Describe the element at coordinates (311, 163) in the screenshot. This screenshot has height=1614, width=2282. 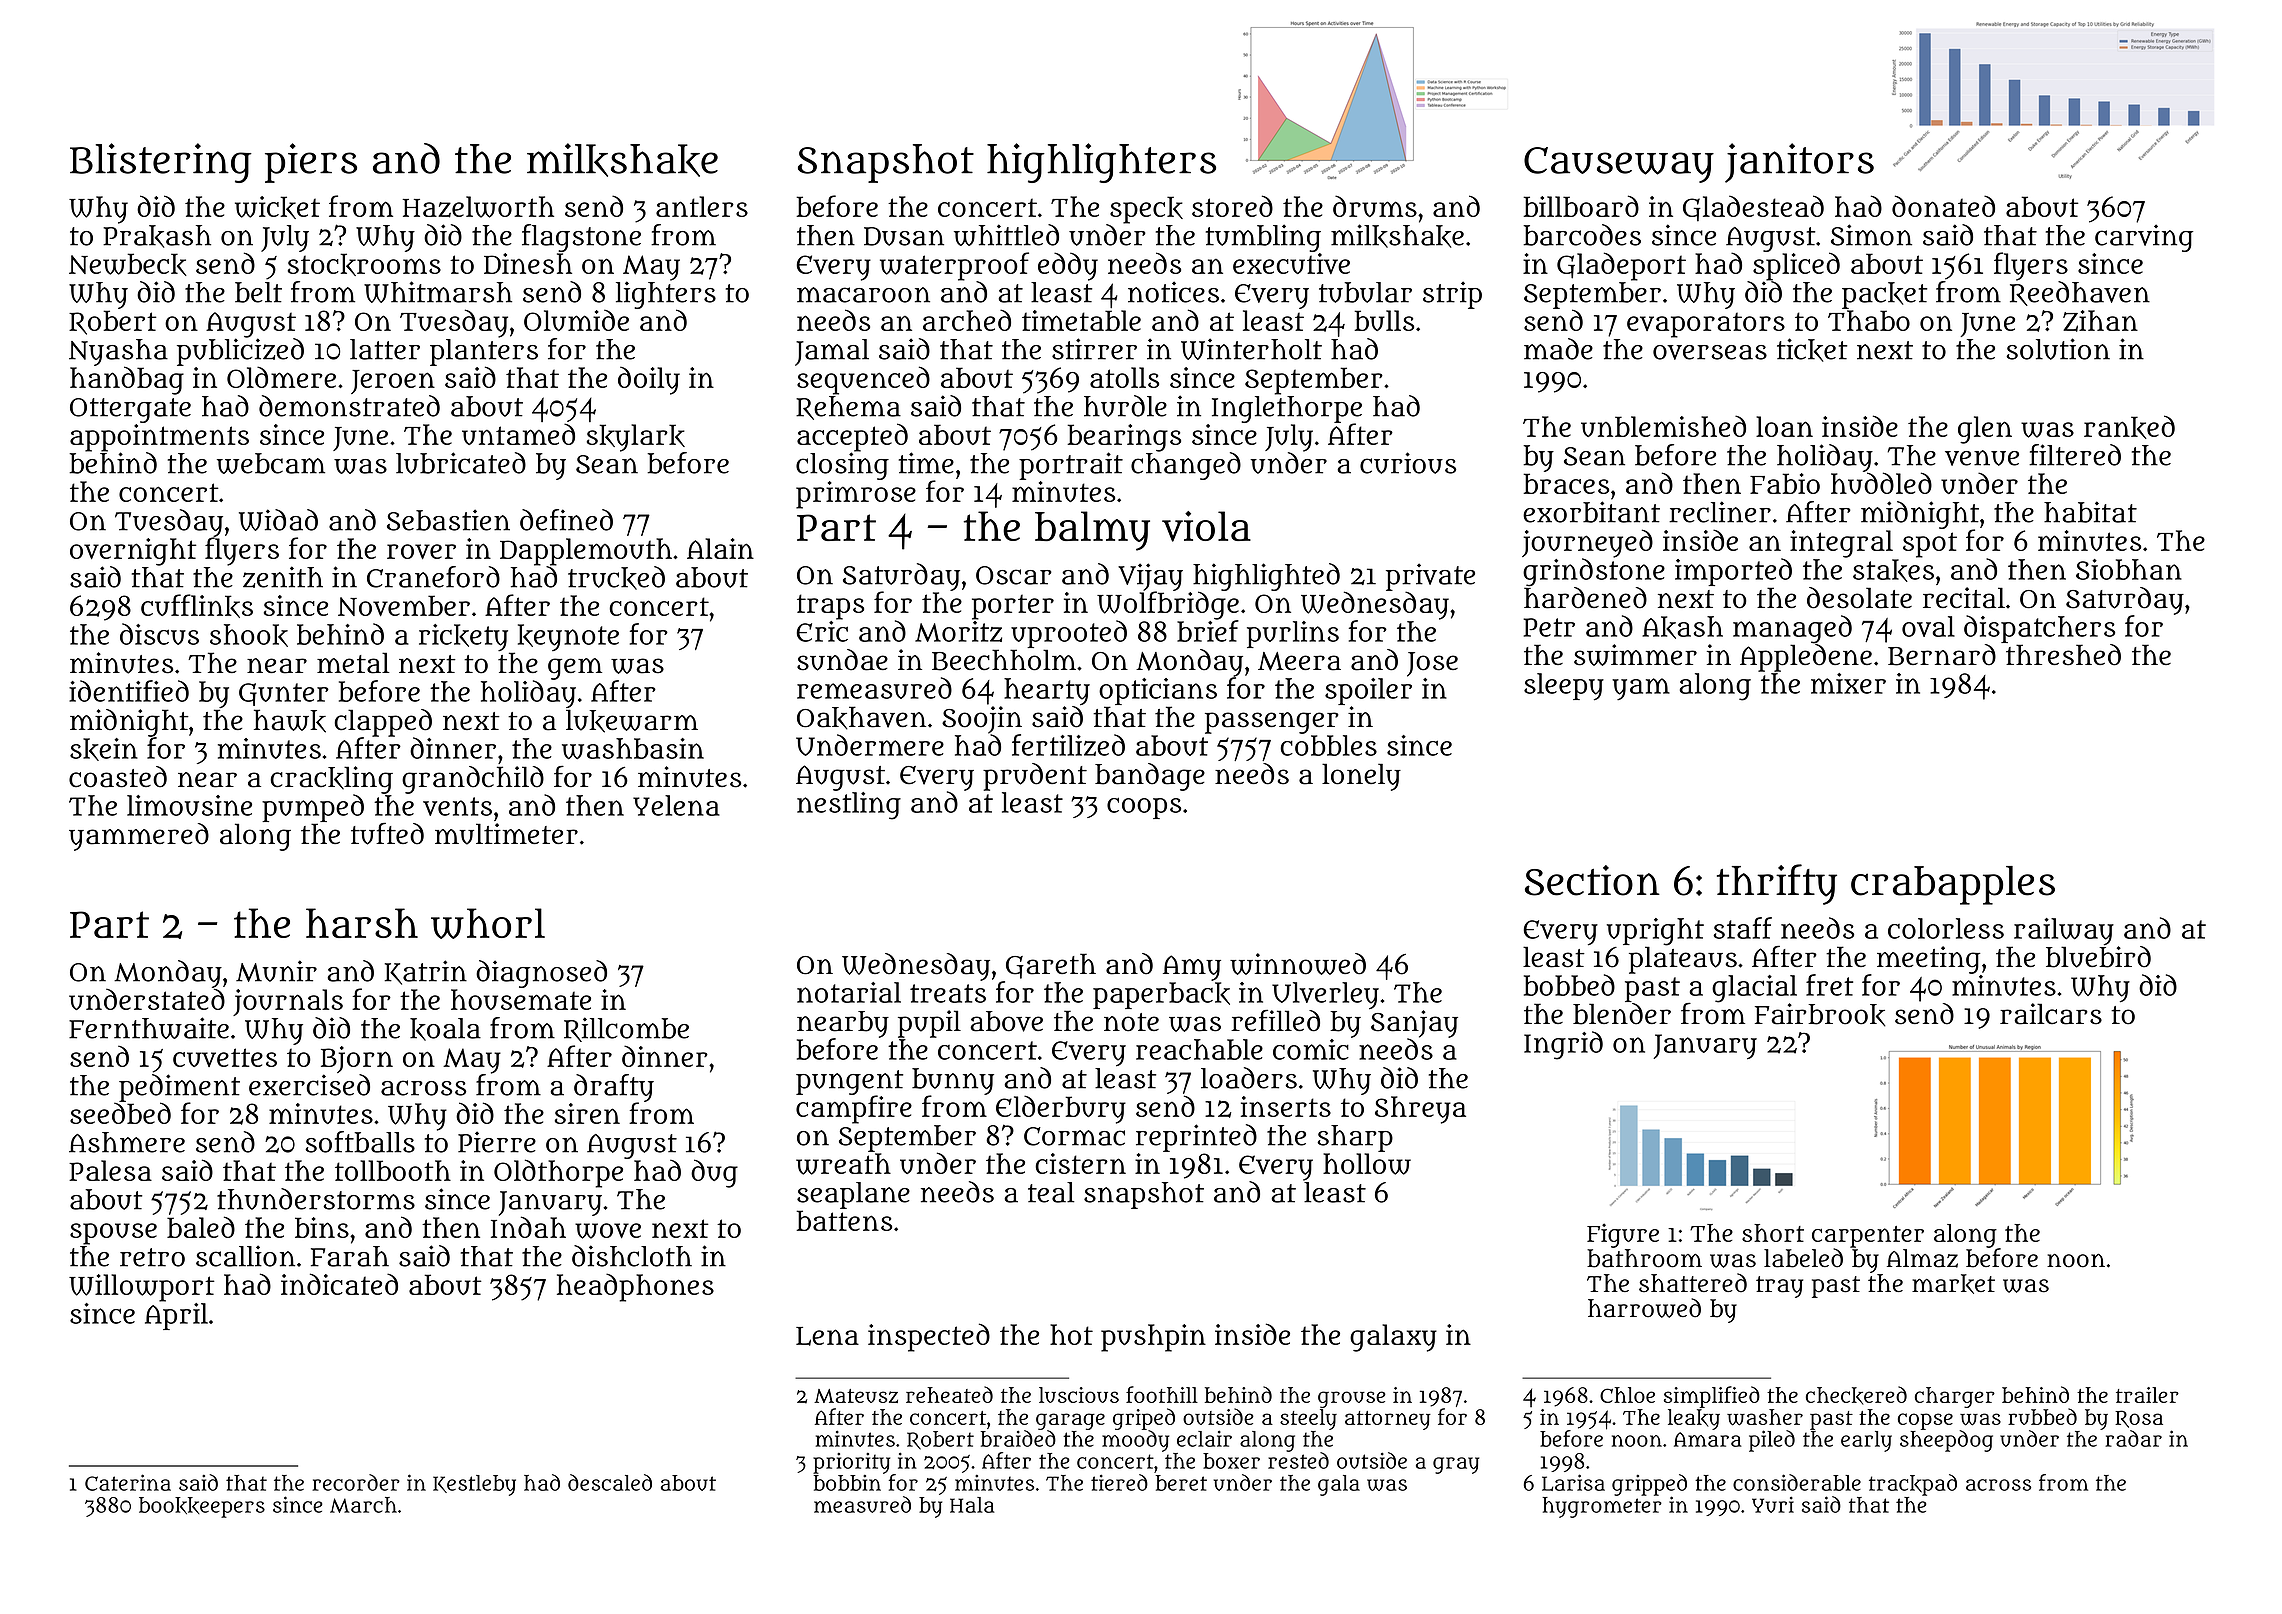
I see `piers` at that location.
